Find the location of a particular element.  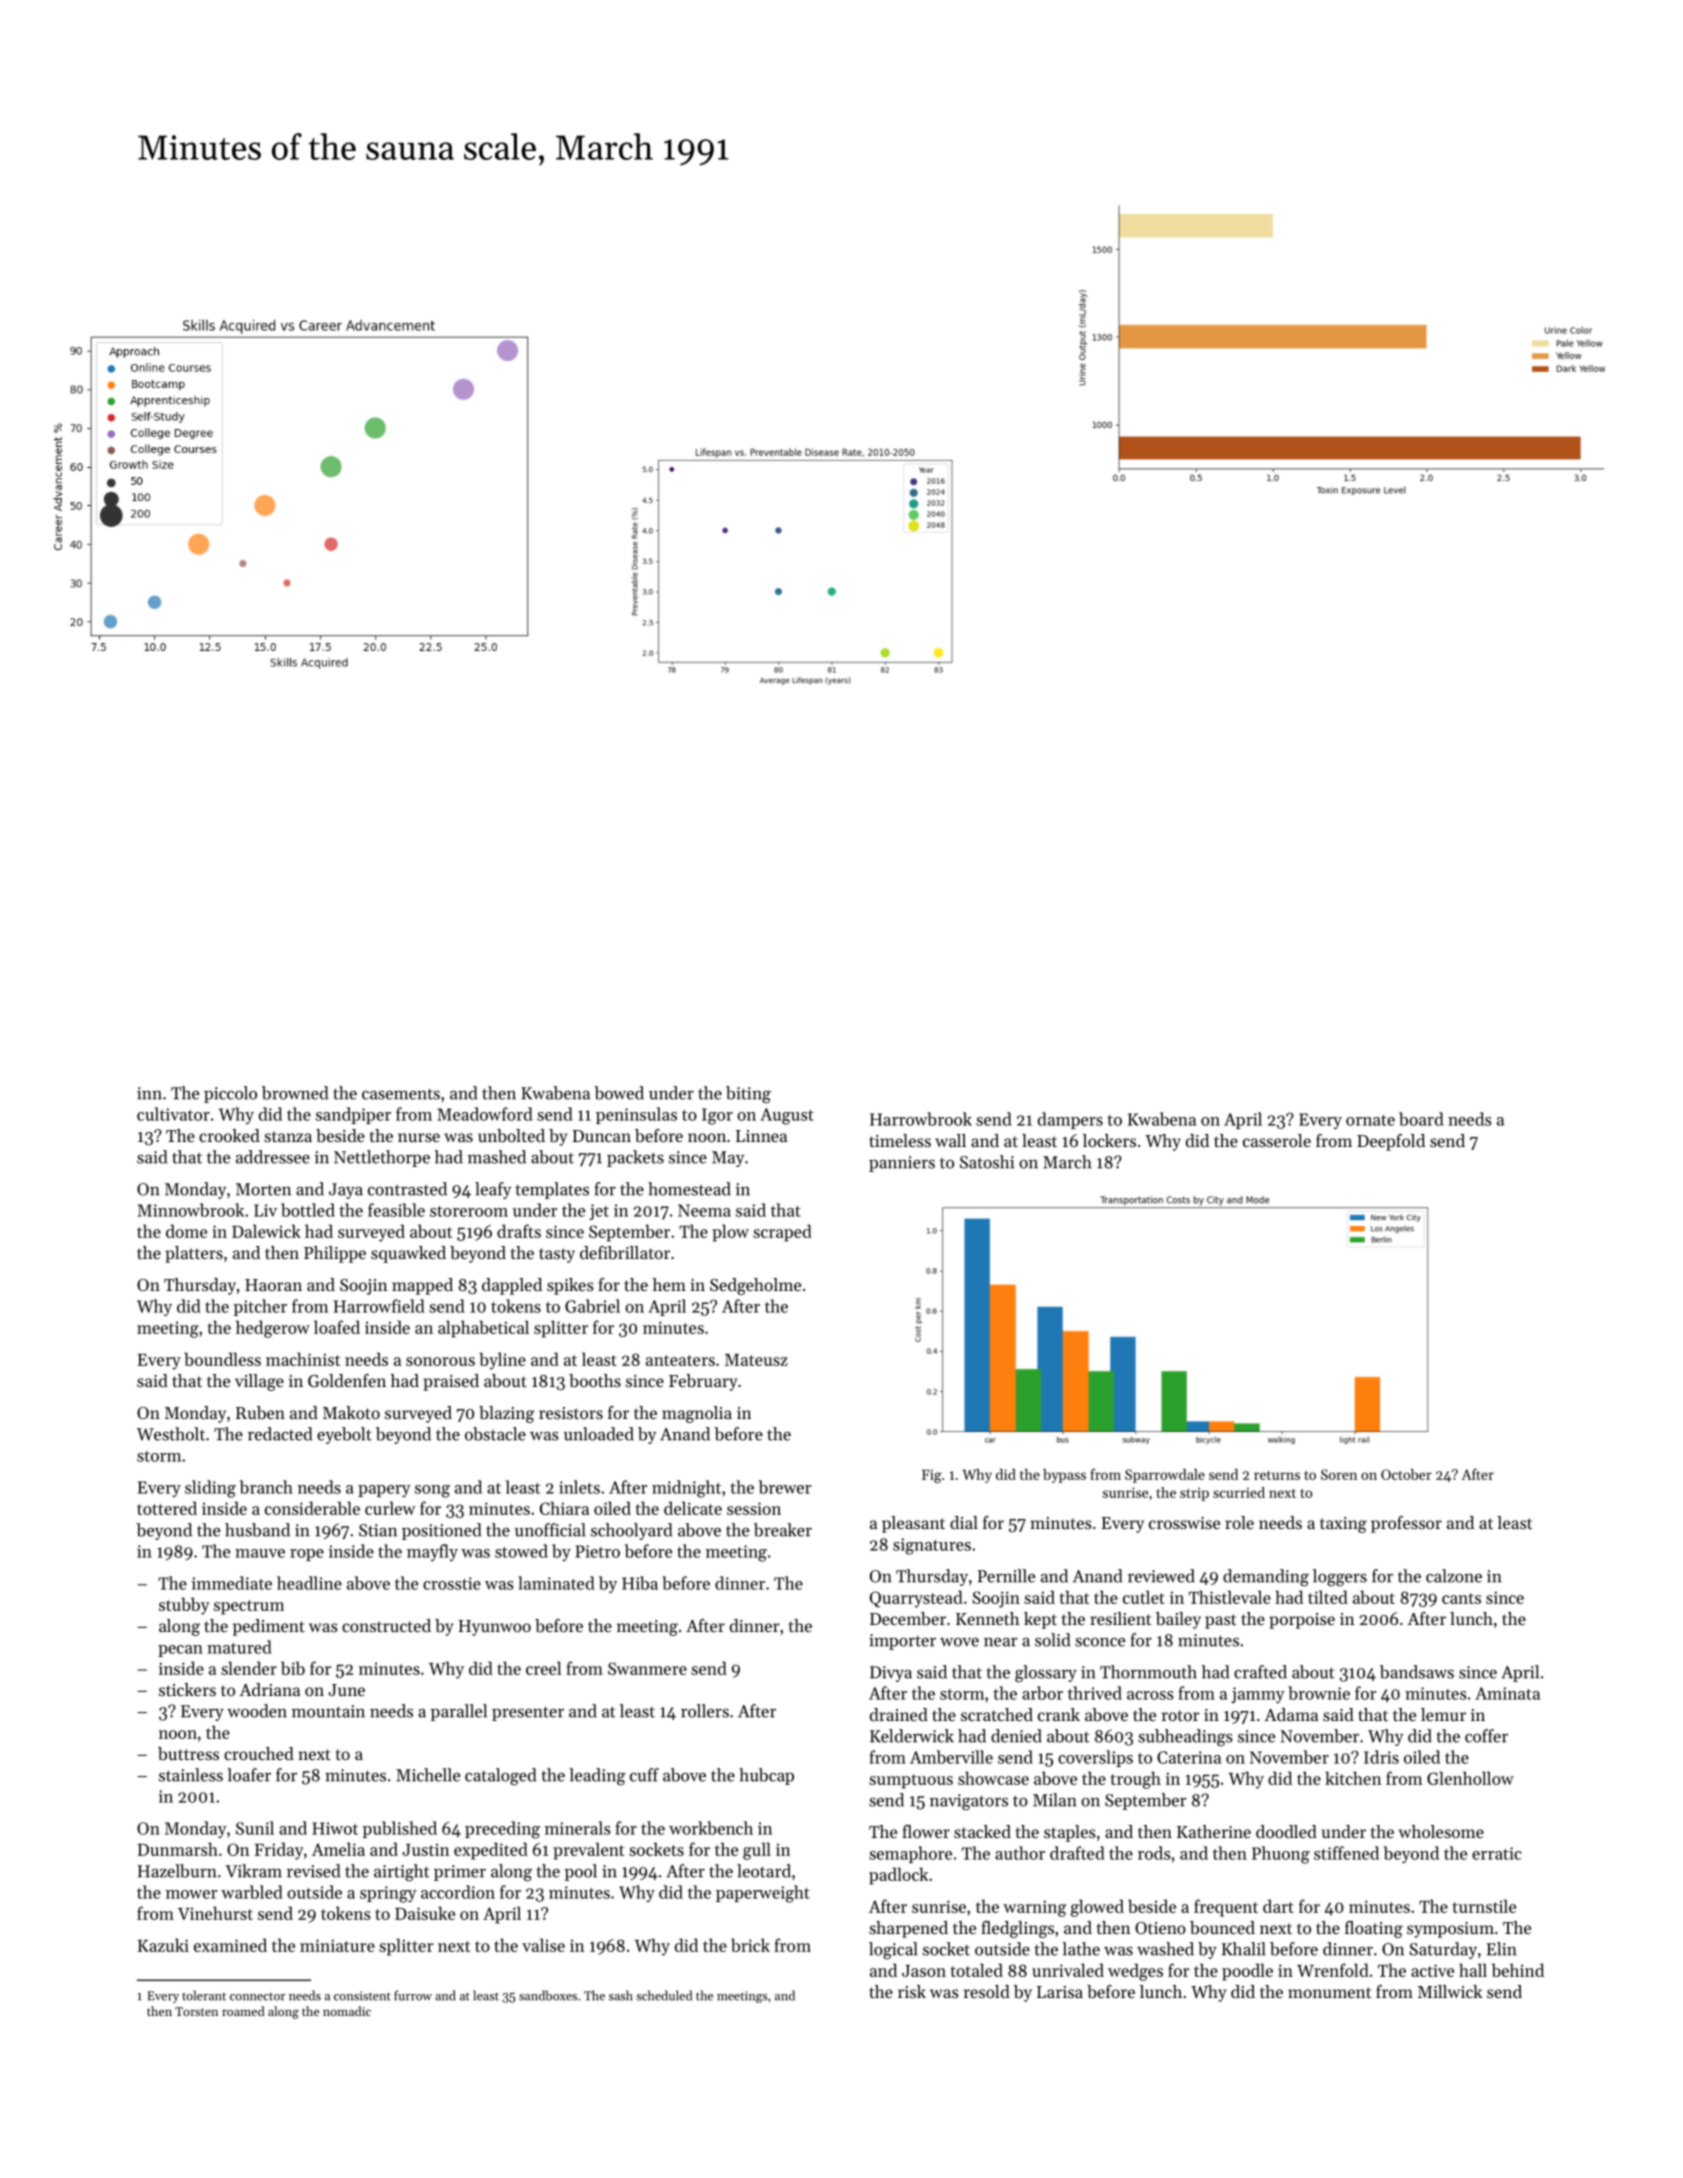

biting is located at coordinates (748, 1095).
